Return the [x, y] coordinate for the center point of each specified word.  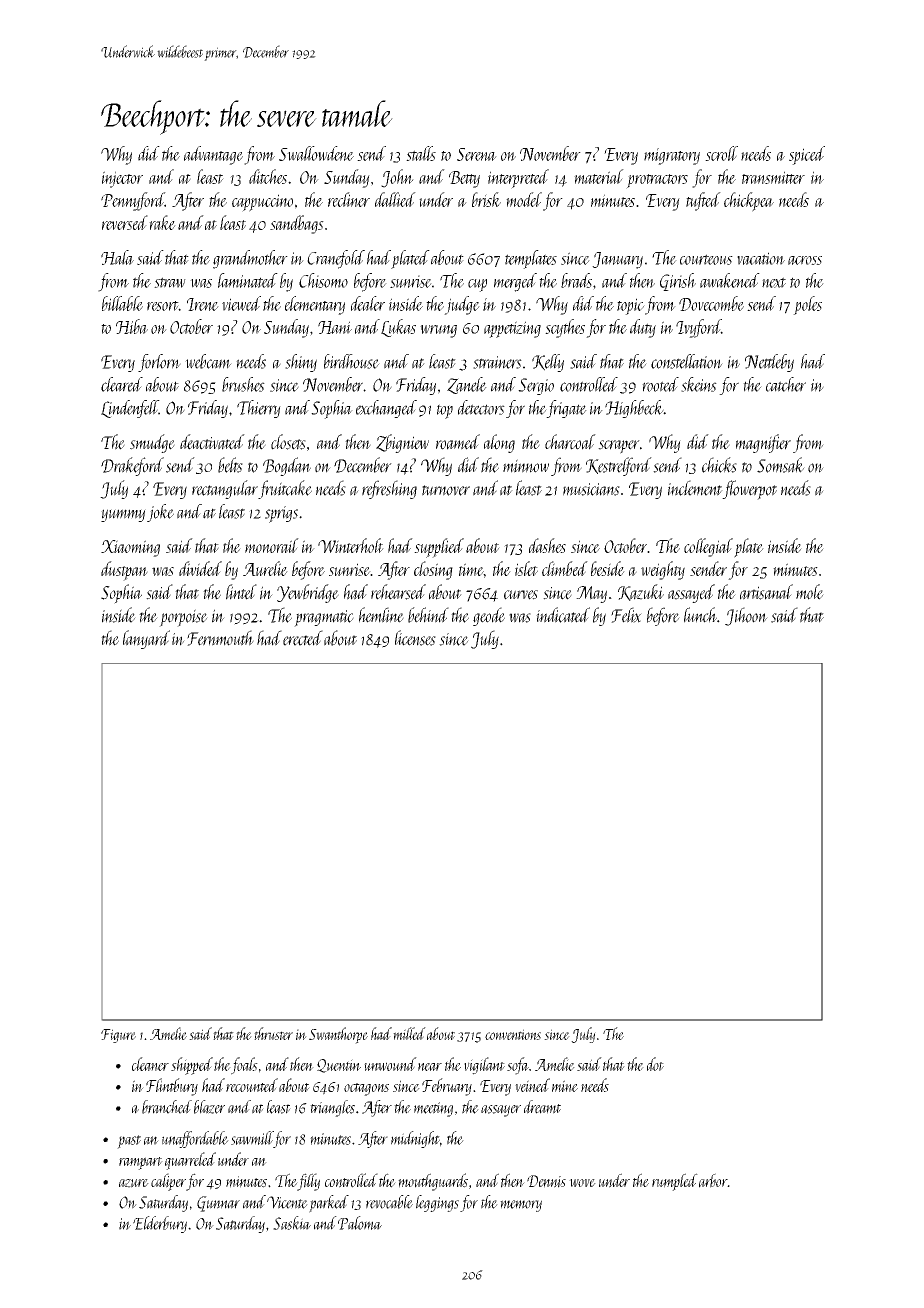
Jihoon [746, 616]
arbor [713, 1180]
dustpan [124, 571]
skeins [699, 384]
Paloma [360, 1223]
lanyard [146, 639]
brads [576, 280]
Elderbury [160, 1224]
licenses [415, 638]
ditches [268, 176]
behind [428, 615]
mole [810, 592]
